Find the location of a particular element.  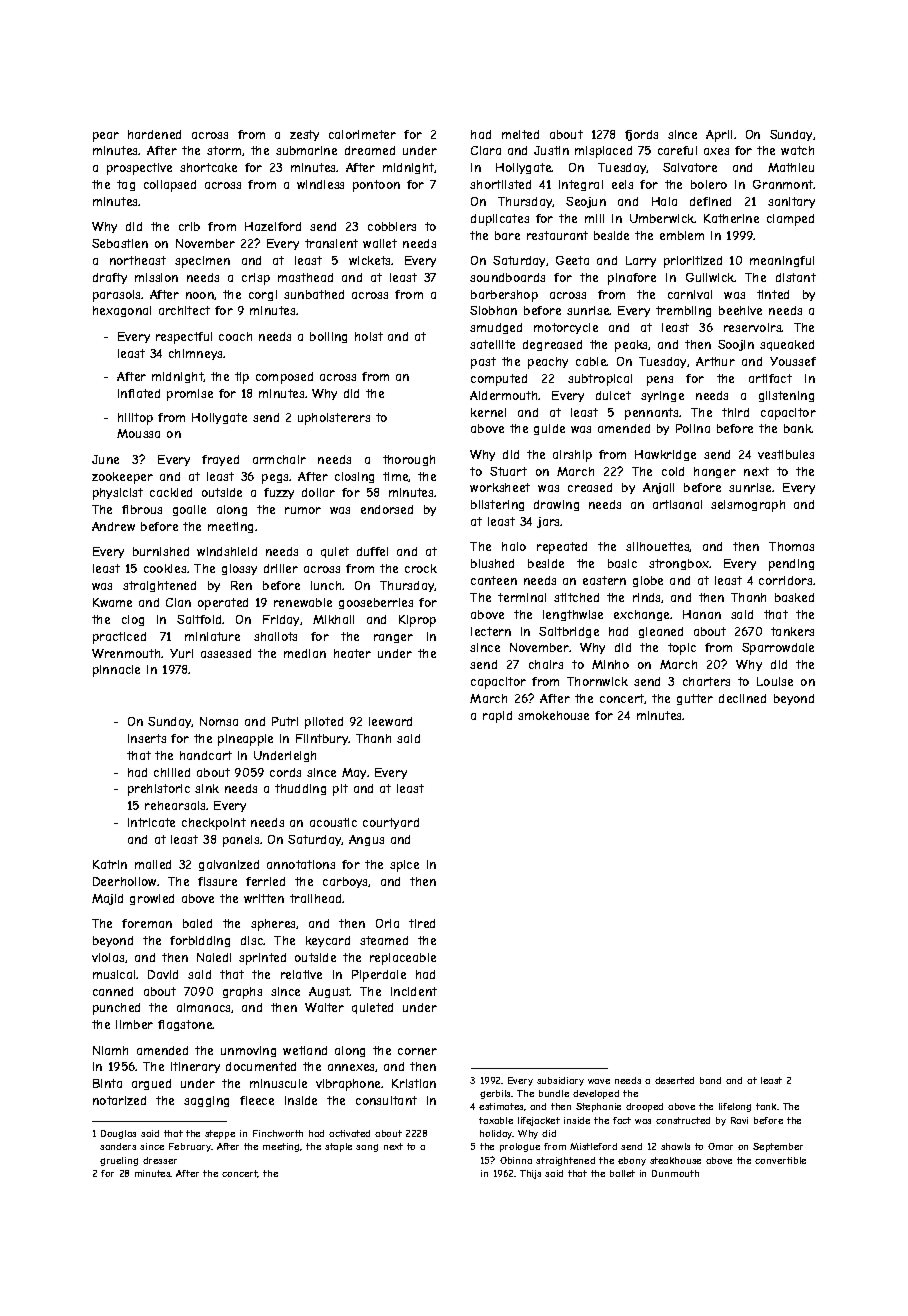

Majid is located at coordinates (107, 899).
